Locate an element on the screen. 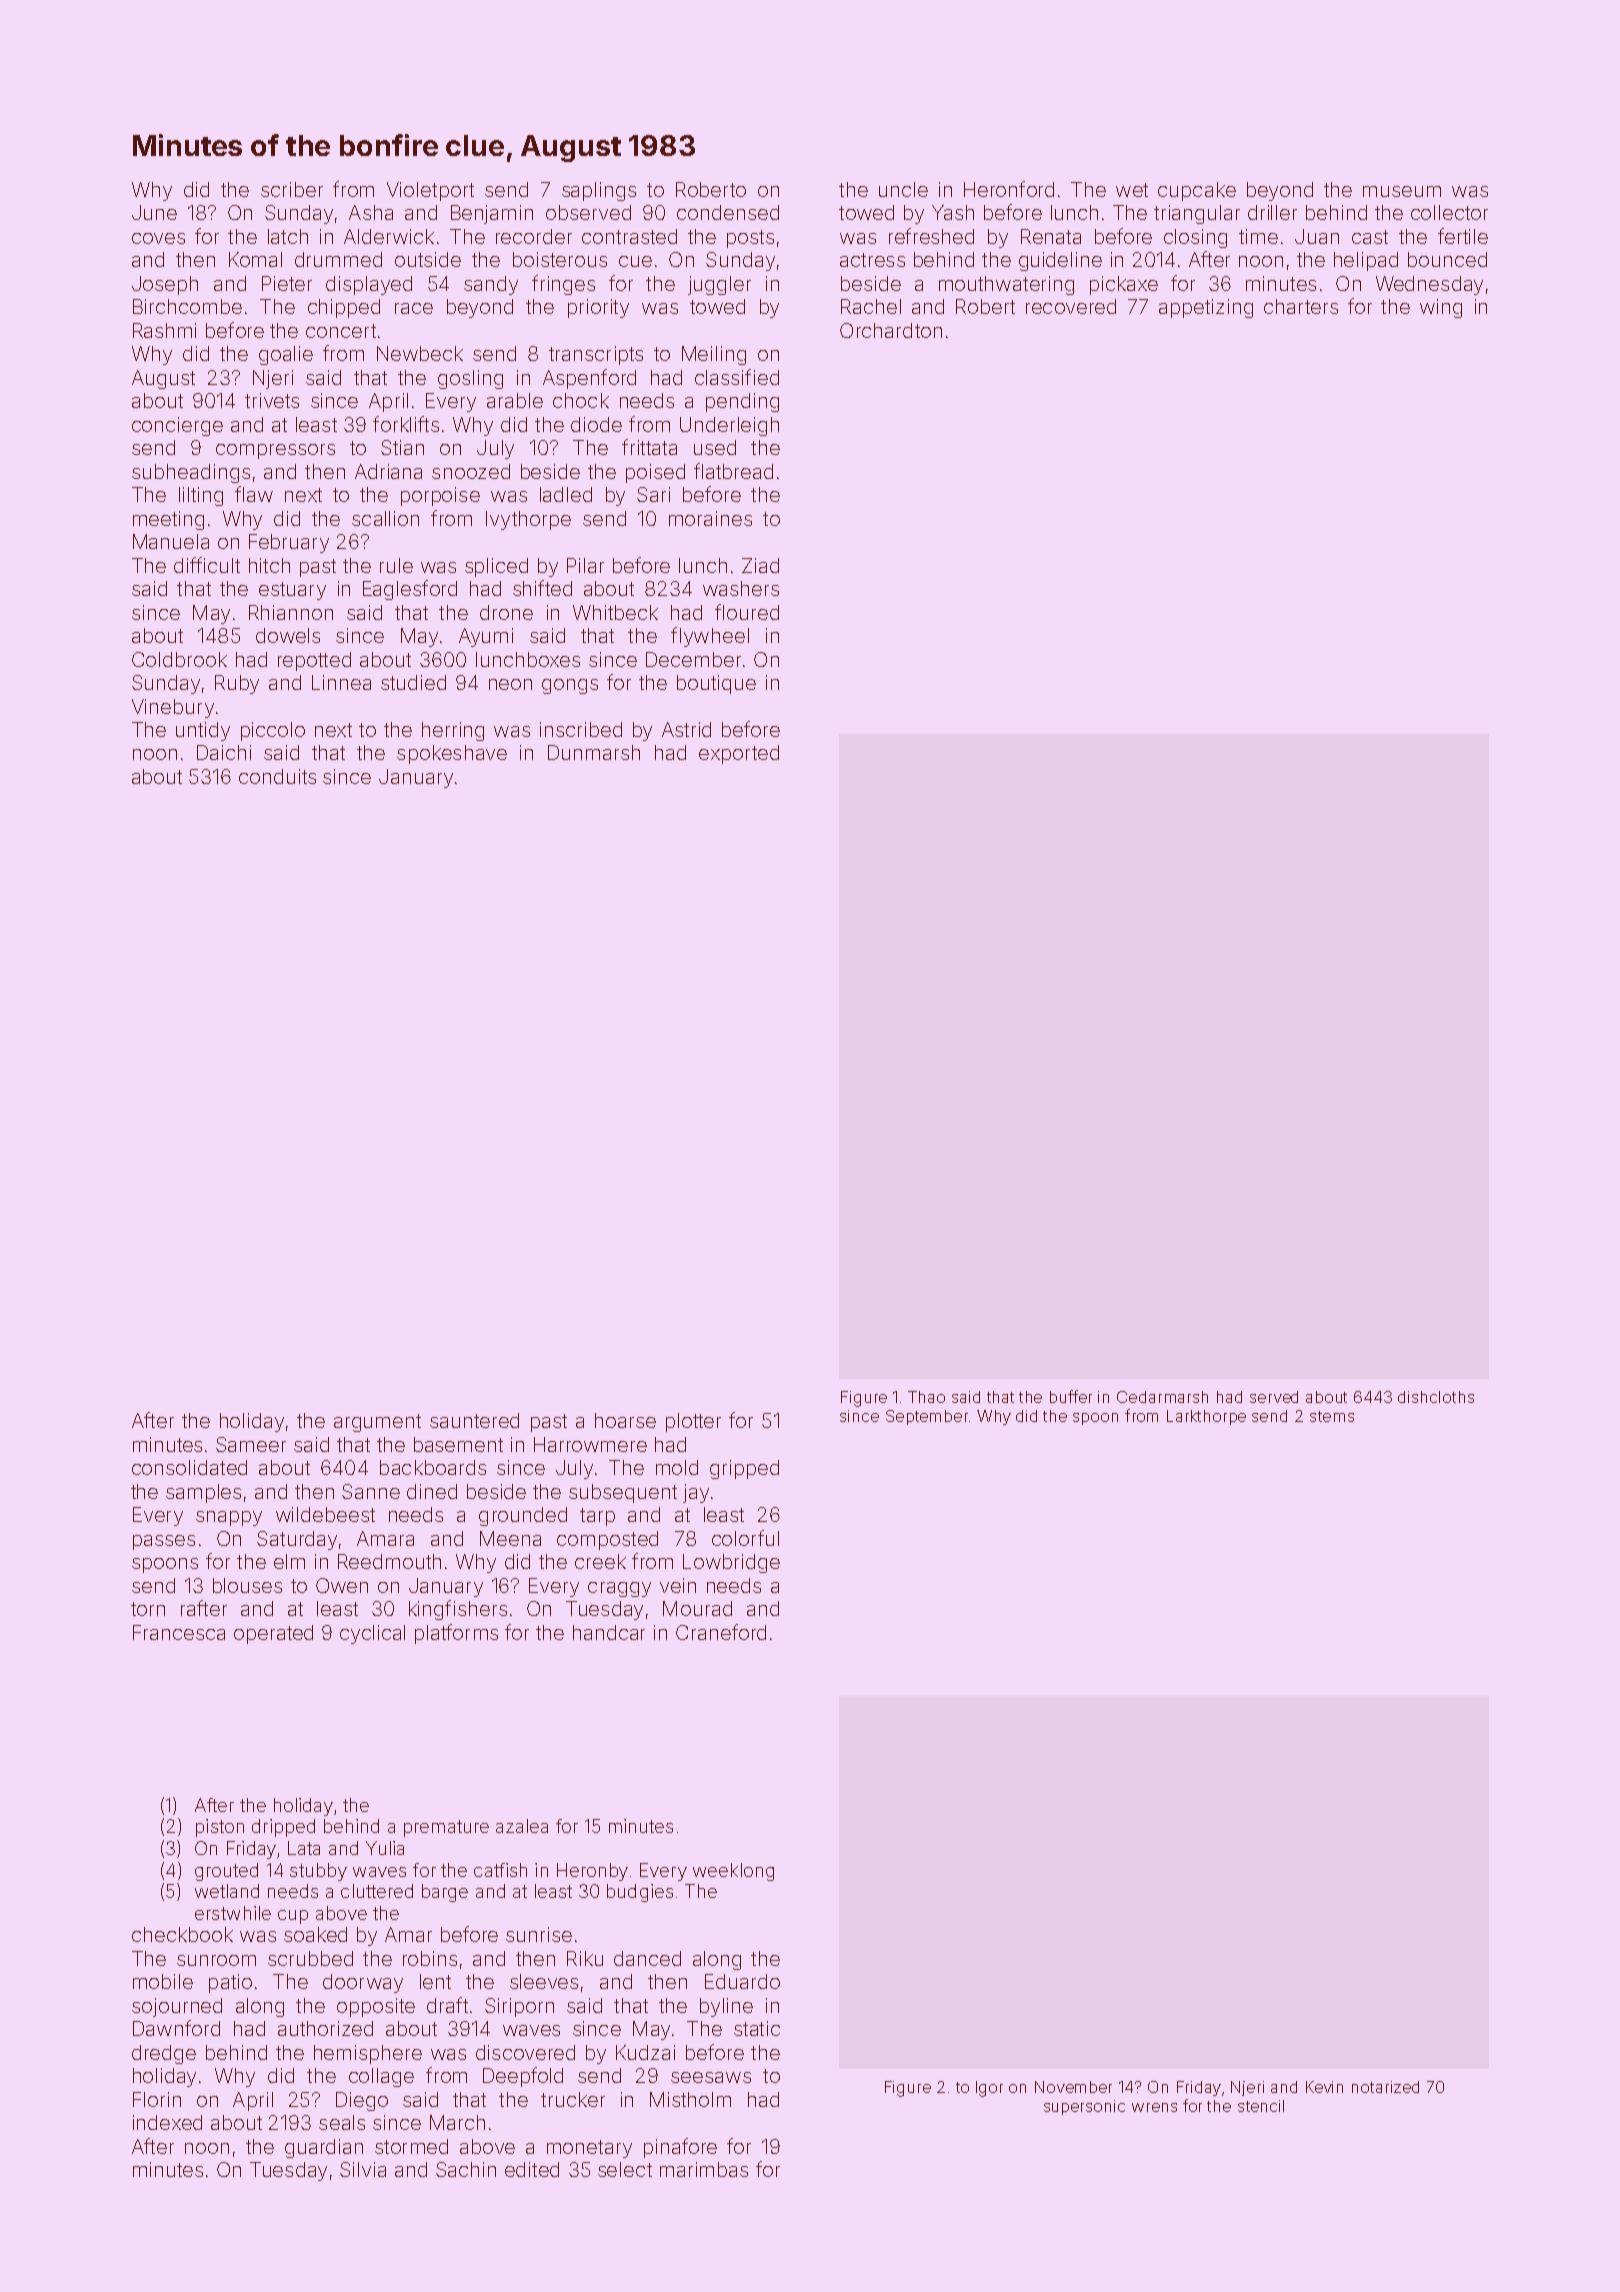 The image size is (1620, 2292). wrens is located at coordinates (1154, 2107).
